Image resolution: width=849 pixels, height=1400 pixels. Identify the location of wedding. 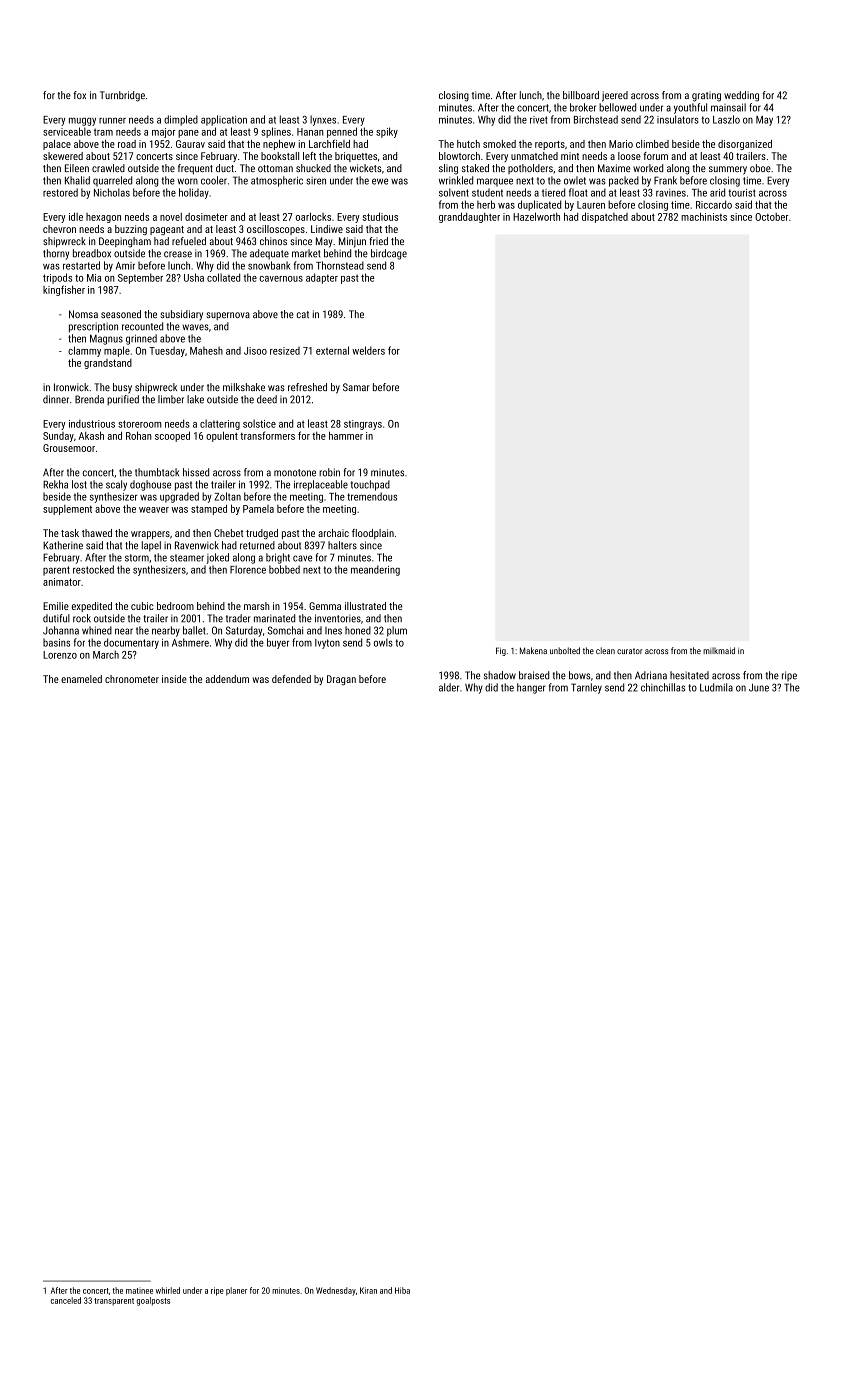
(741, 96).
